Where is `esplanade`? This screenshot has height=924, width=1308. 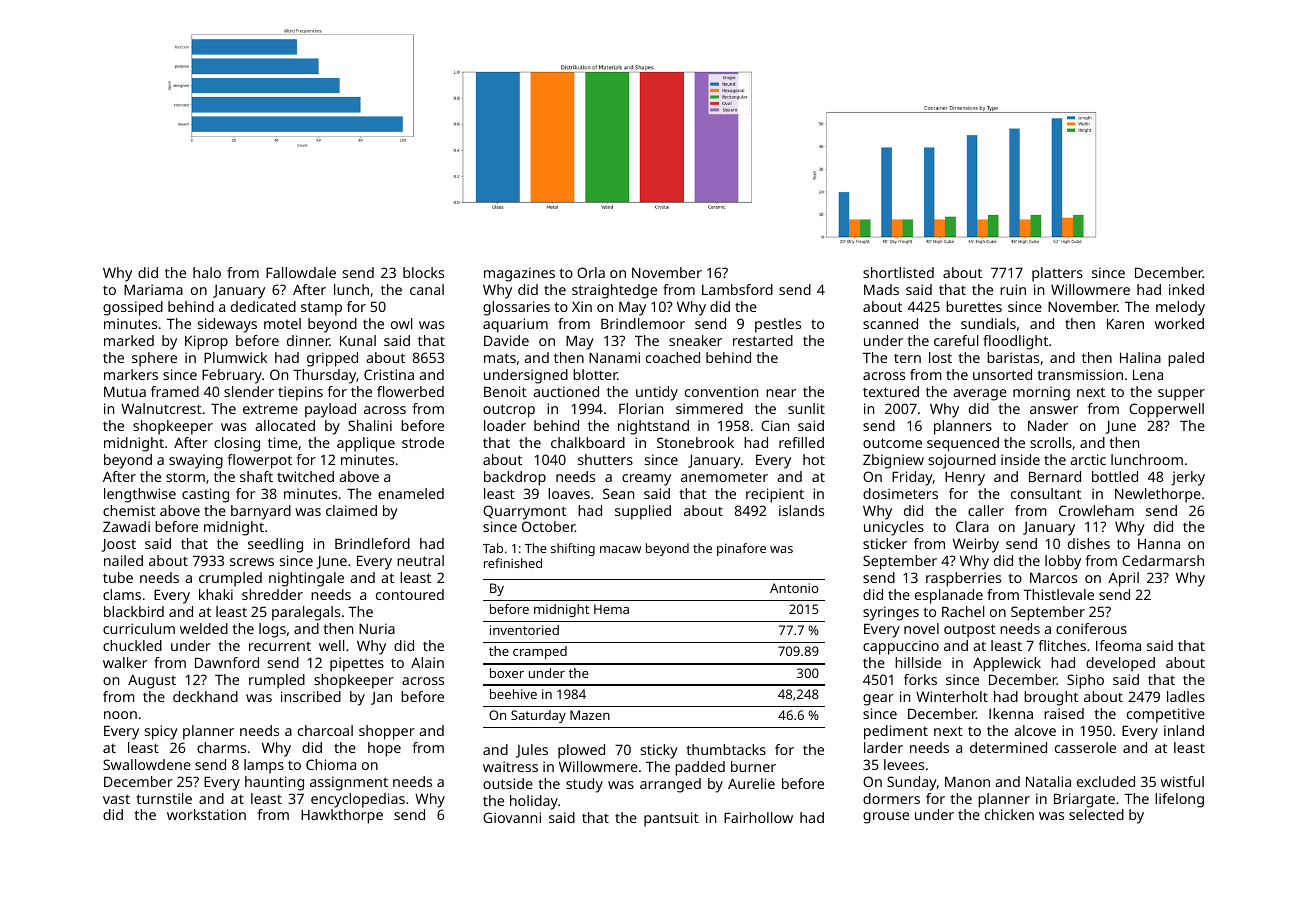
esplanade is located at coordinates (949, 596).
